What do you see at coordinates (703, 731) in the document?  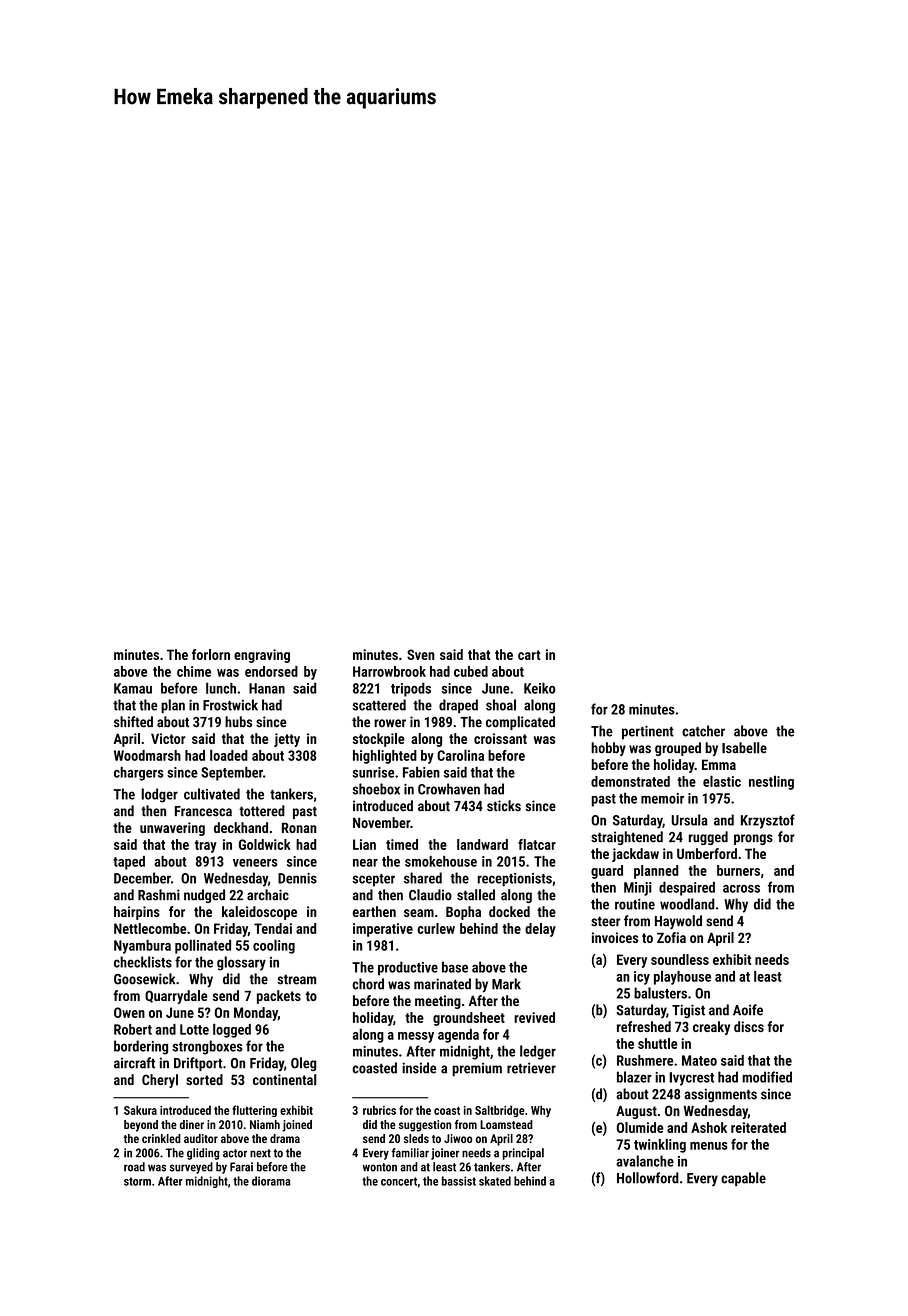 I see `catcher` at bounding box center [703, 731].
